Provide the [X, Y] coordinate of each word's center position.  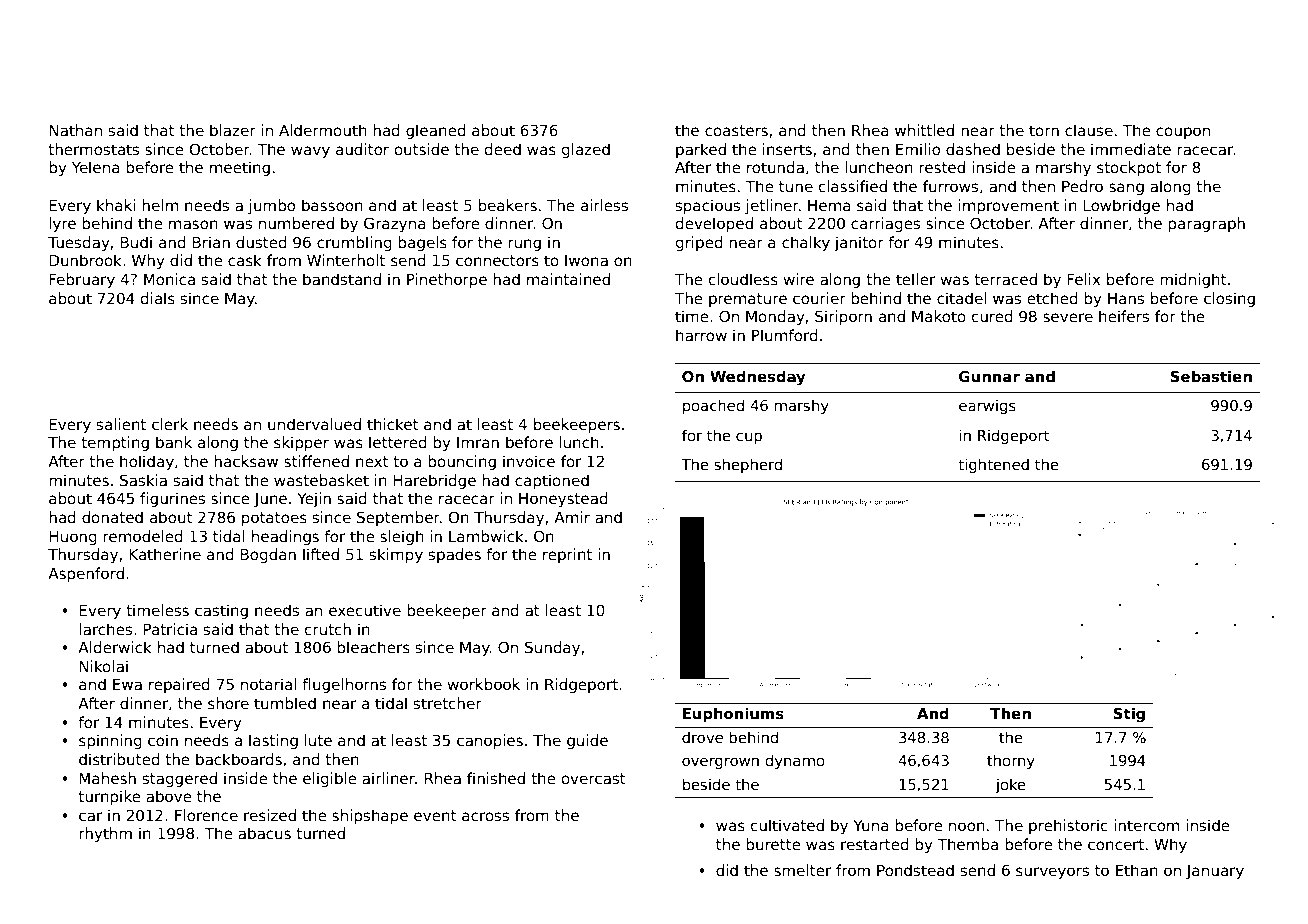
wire [799, 279]
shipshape [370, 816]
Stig [1129, 715]
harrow [701, 335]
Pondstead [915, 870]
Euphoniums [733, 714]
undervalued [314, 424]
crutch [328, 629]
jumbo [271, 206]
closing [1229, 299]
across [485, 816]
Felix [1083, 279]
